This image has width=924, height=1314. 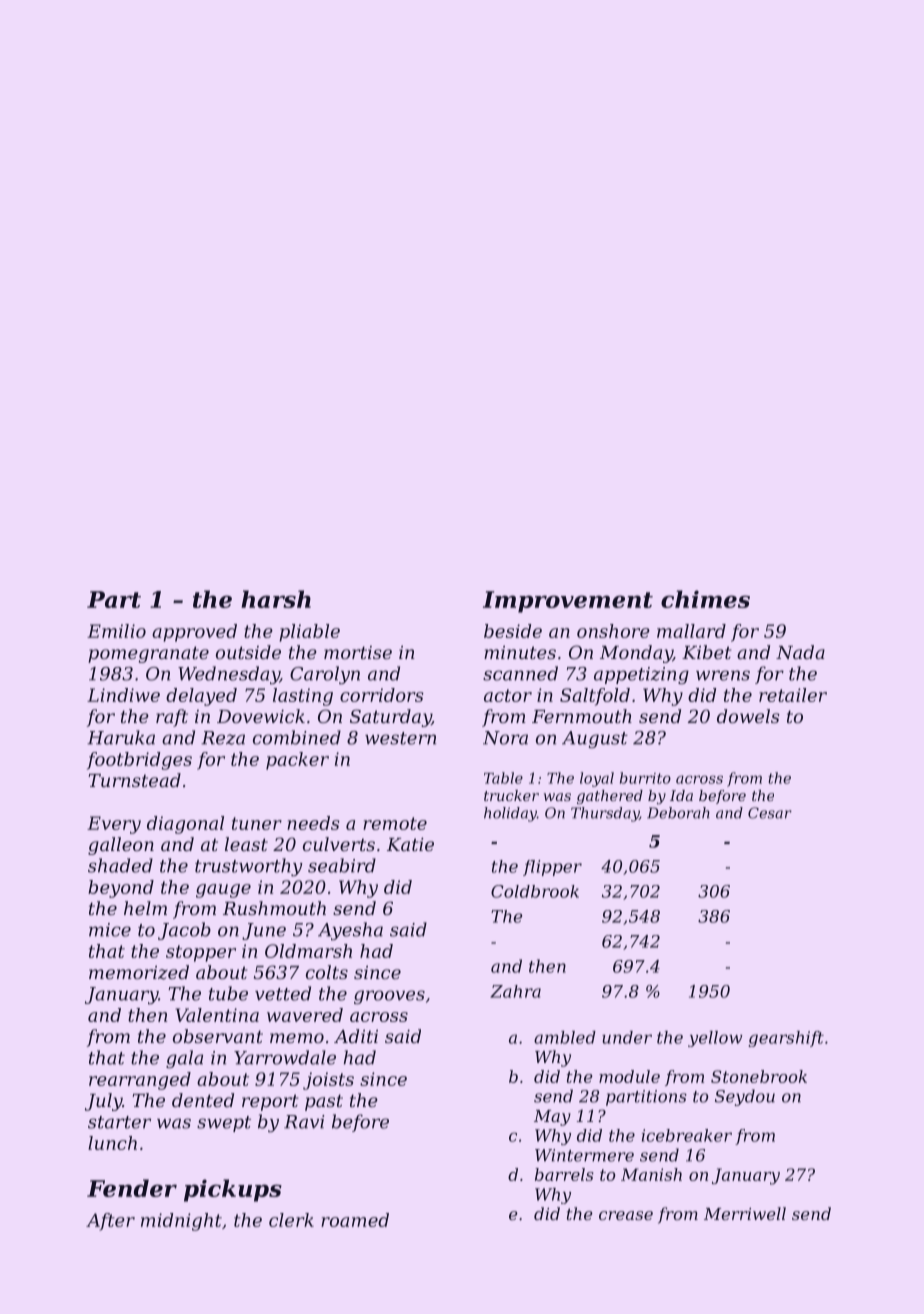 What do you see at coordinates (358, 652) in the image?
I see `mortise` at bounding box center [358, 652].
